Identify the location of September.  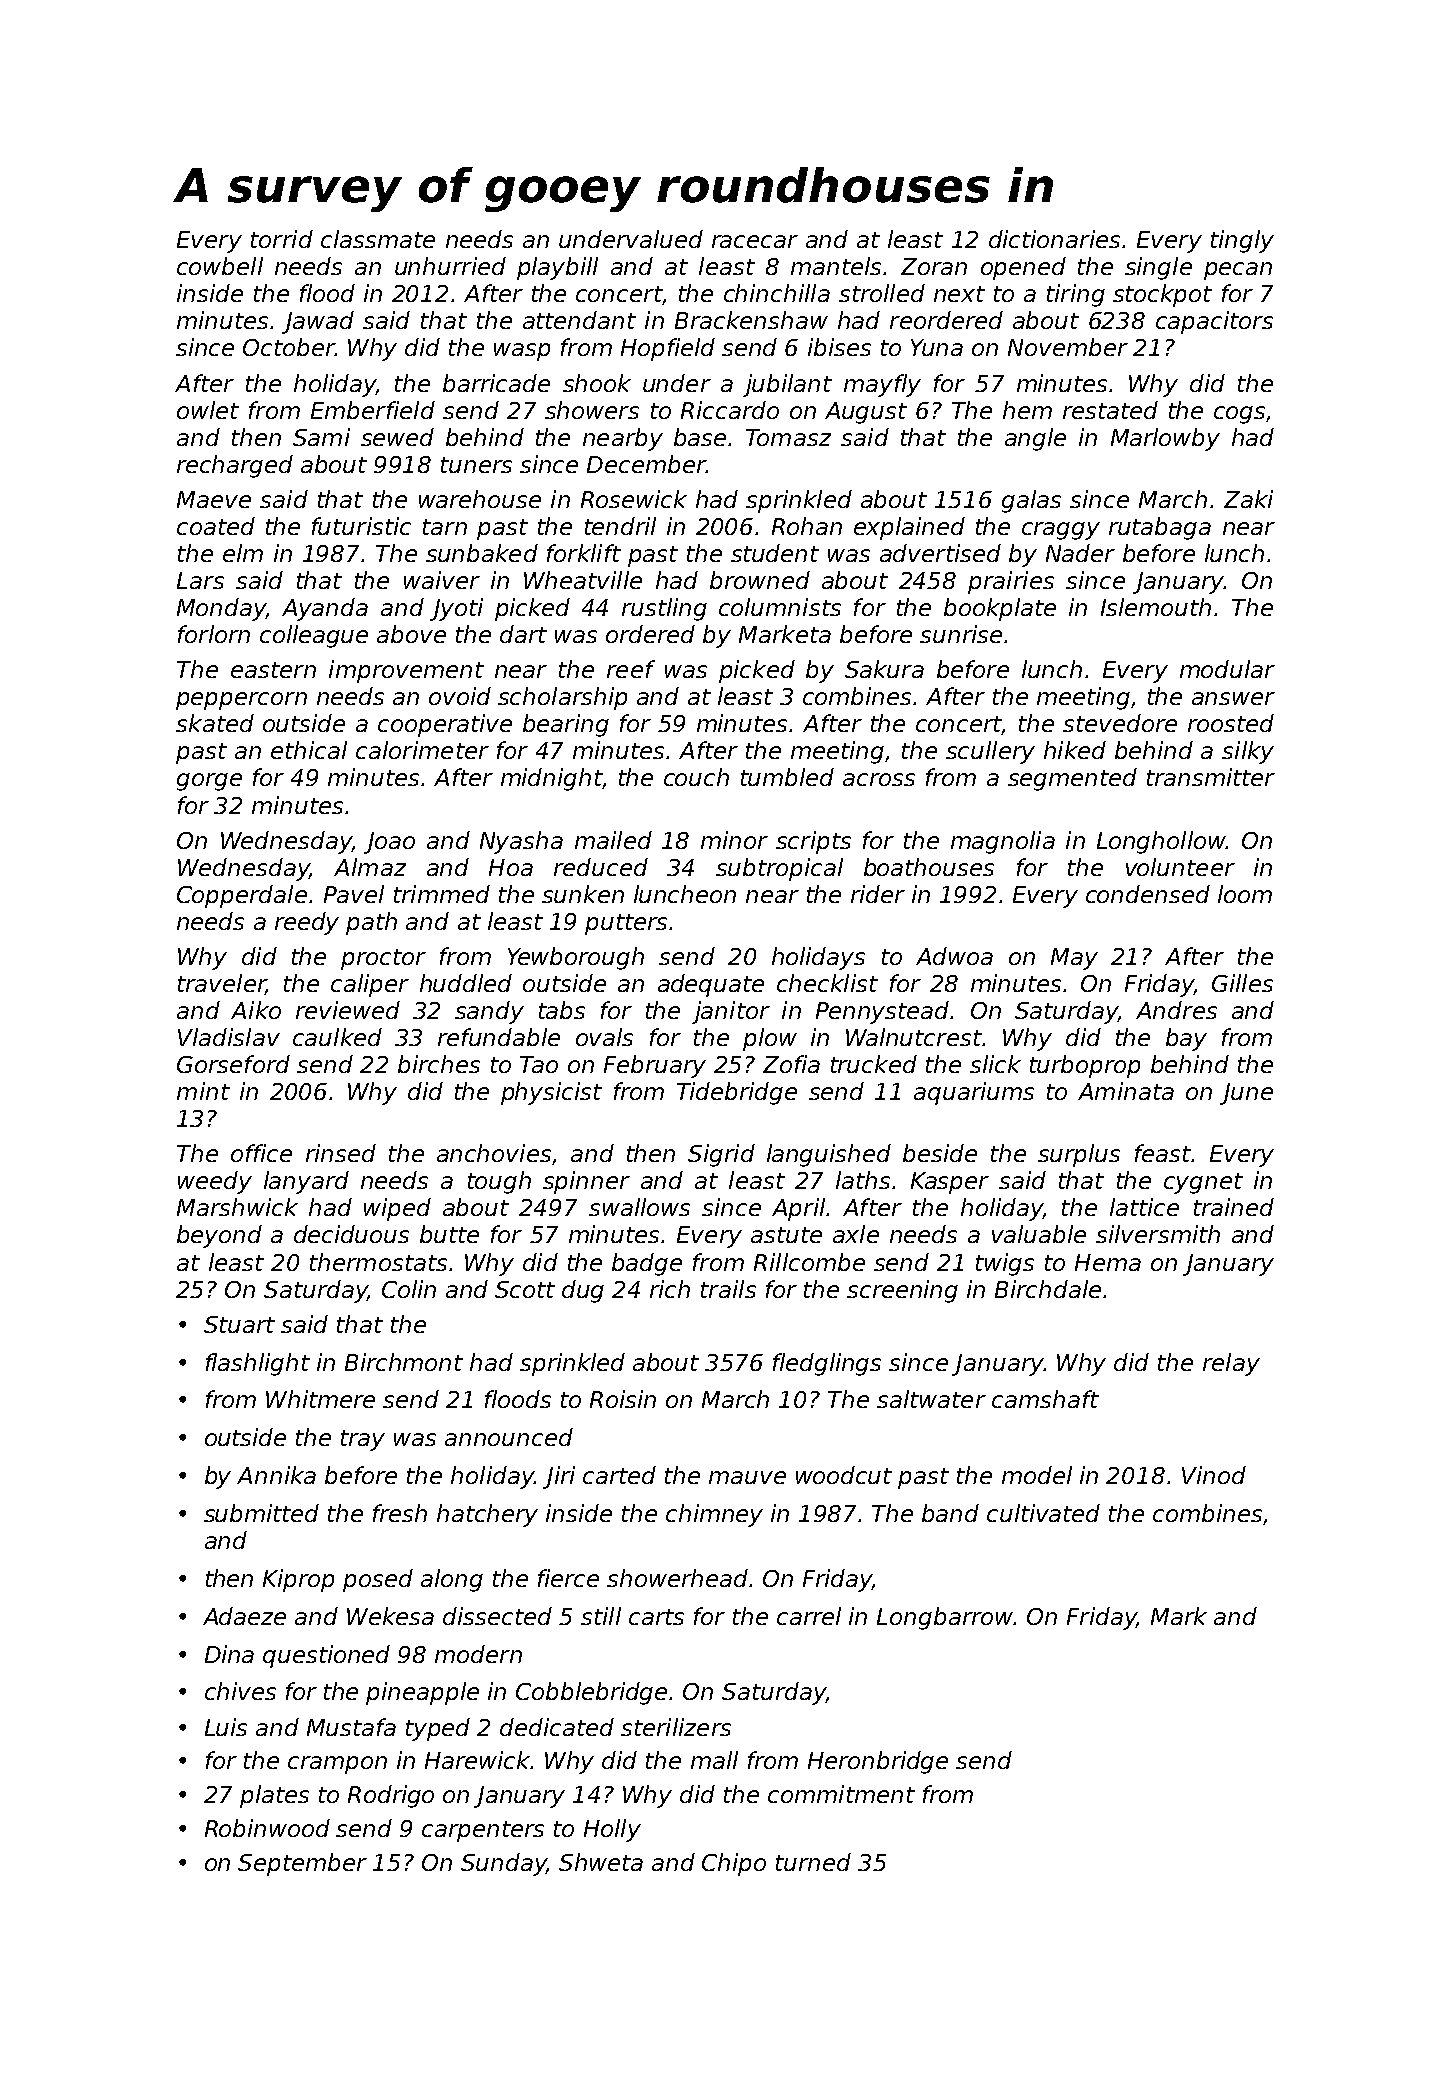
(302, 1864).
